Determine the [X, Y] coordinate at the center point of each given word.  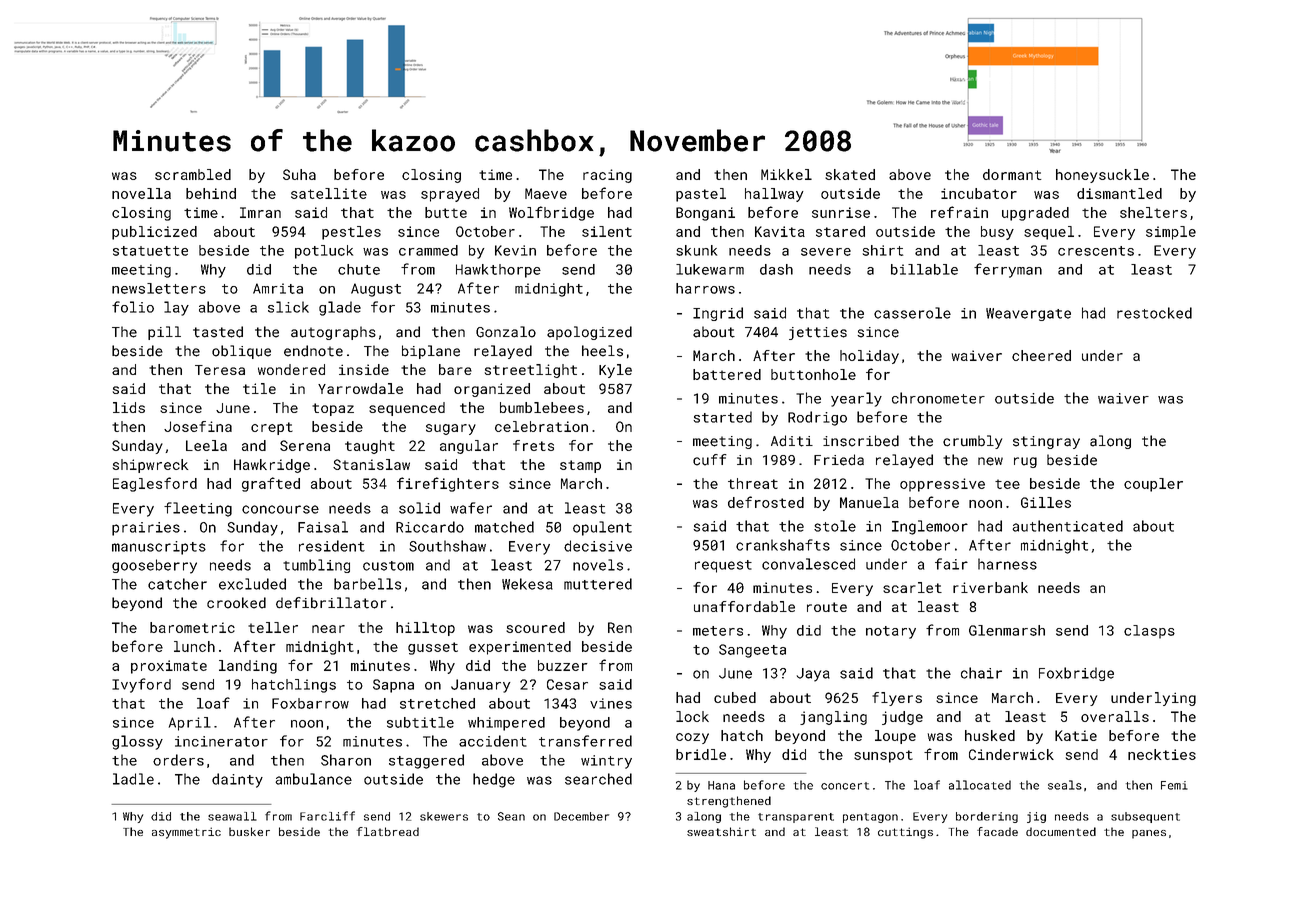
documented [1061, 831]
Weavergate [1028, 314]
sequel [1049, 233]
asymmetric [186, 833]
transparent [796, 818]
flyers [897, 699]
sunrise [841, 212]
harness [1007, 564]
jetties [818, 333]
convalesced [808, 564]
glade [340, 308]
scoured [535, 627]
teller [273, 627]
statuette [150, 251]
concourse [280, 509]
